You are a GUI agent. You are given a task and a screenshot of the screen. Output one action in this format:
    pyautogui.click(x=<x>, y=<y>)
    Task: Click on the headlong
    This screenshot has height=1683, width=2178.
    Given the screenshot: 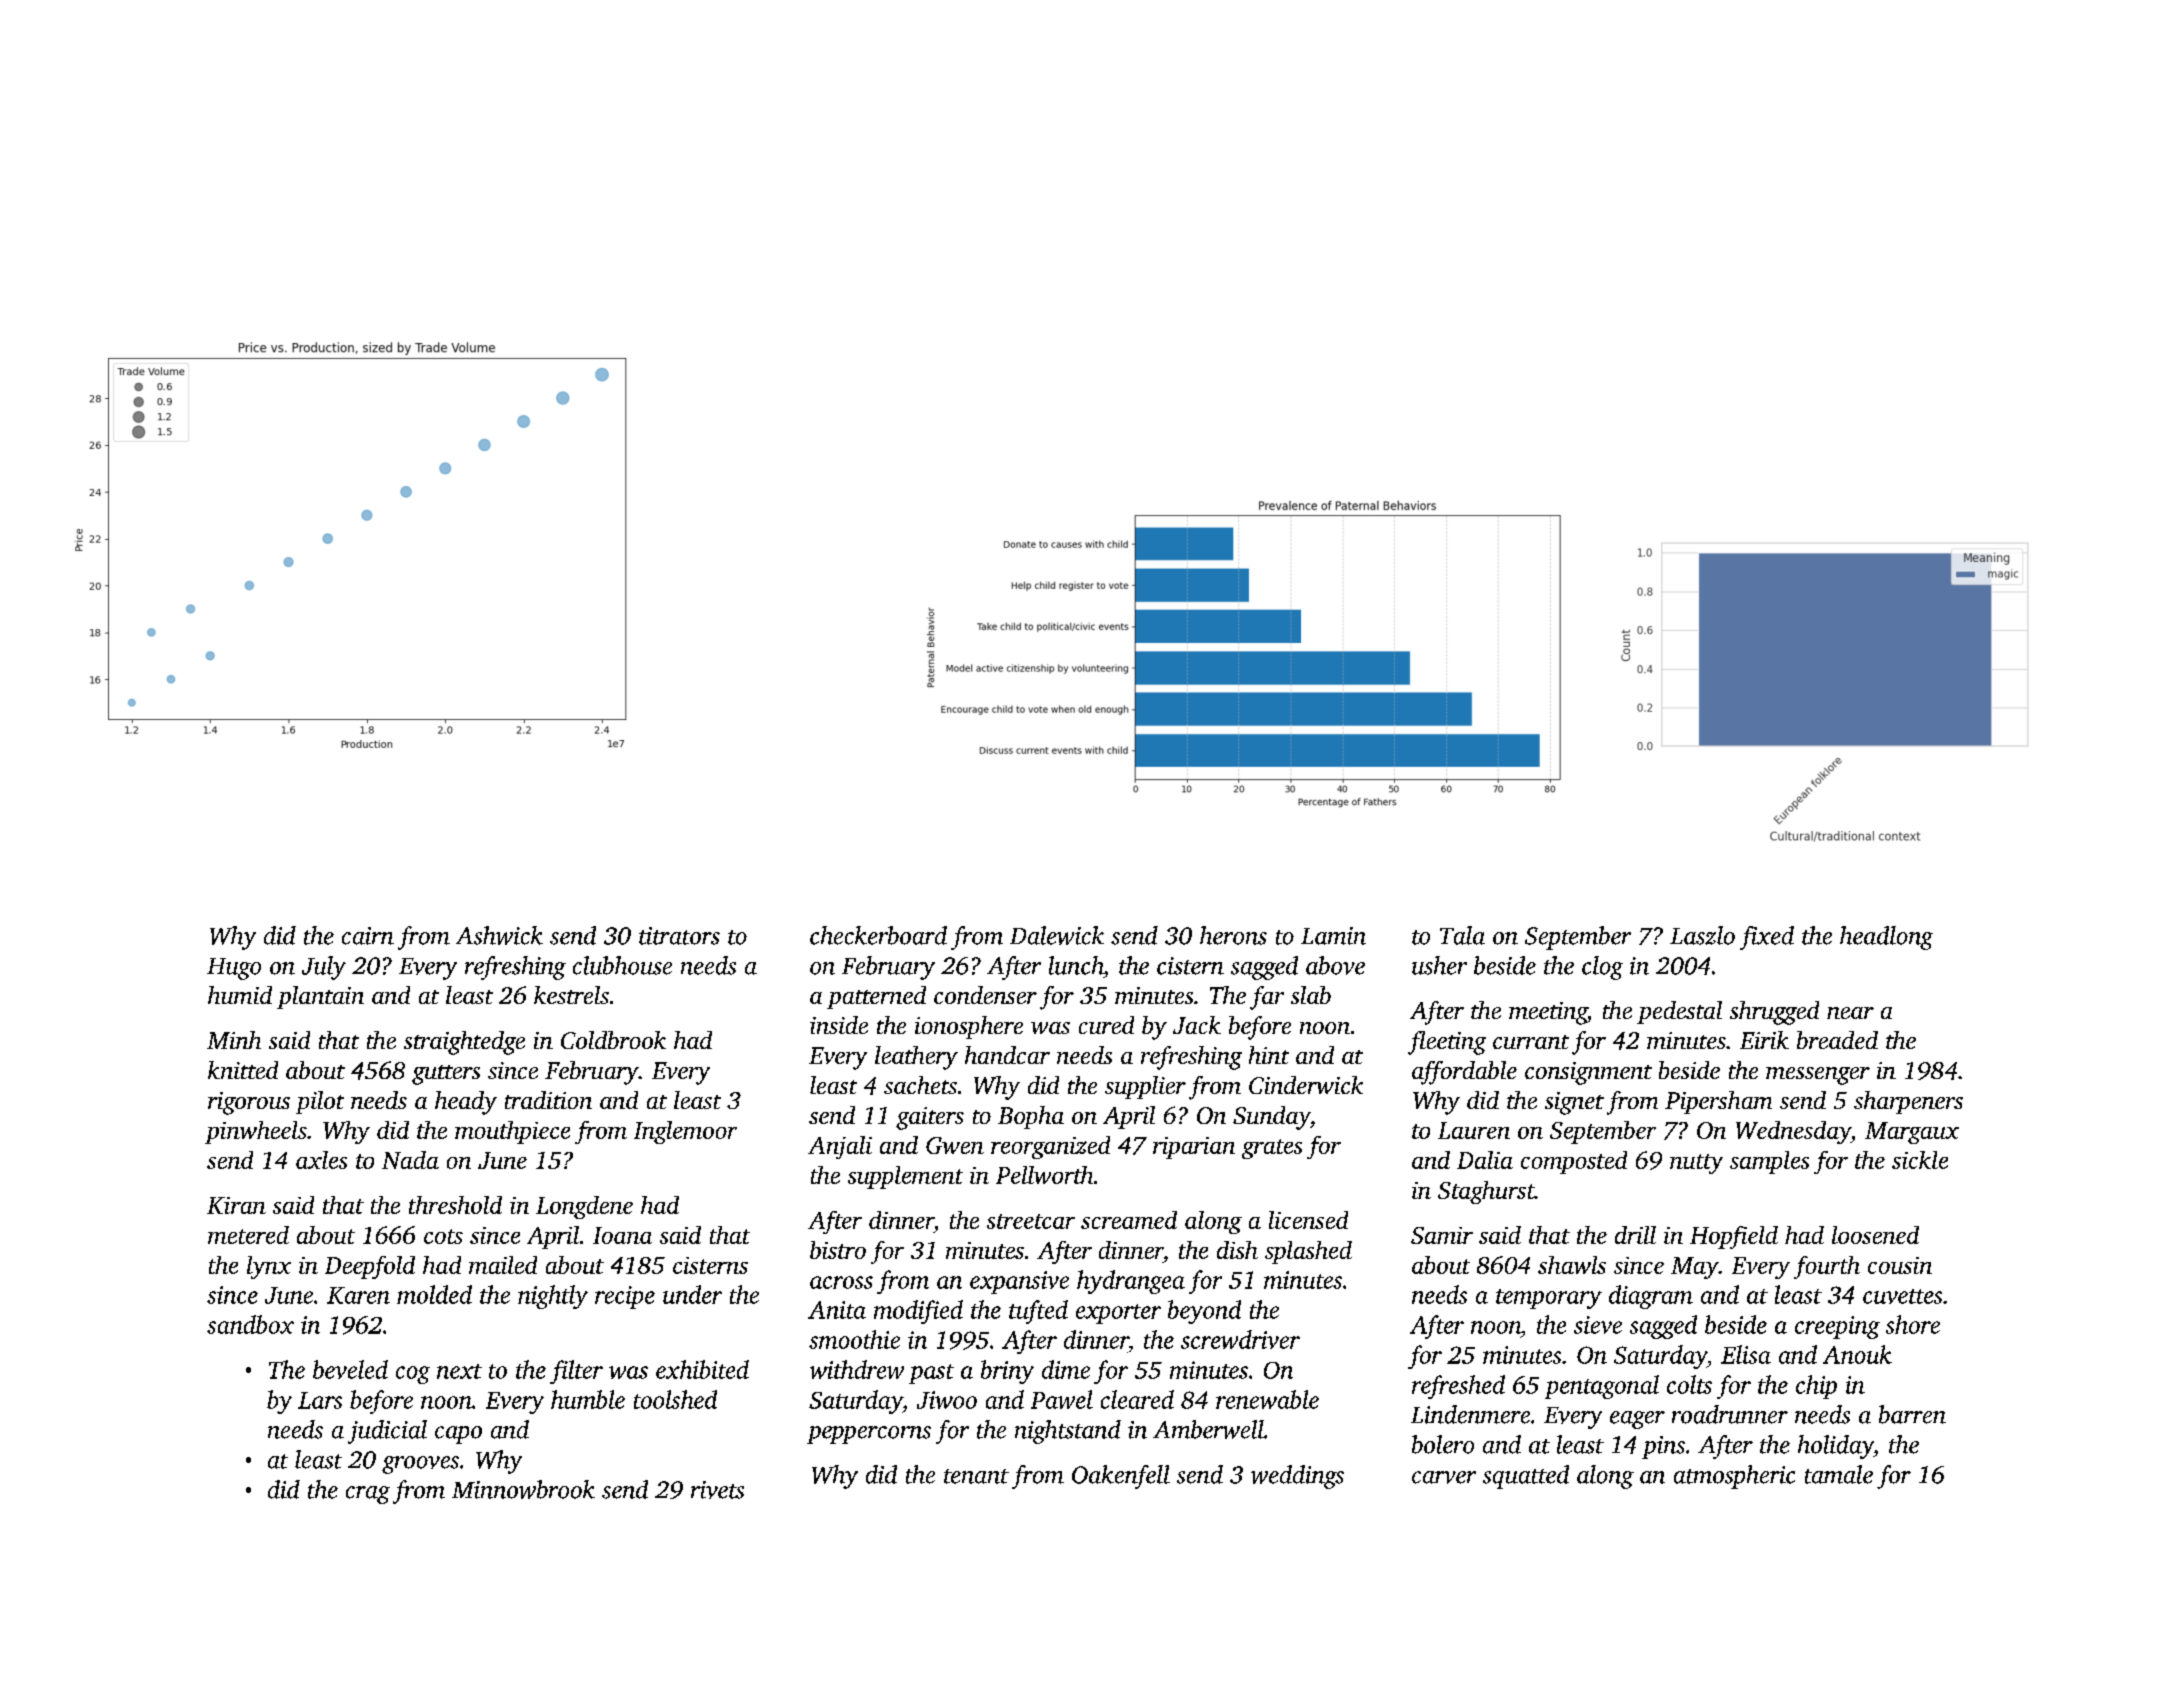 What is the action you would take?
    pyautogui.click(x=1886, y=938)
